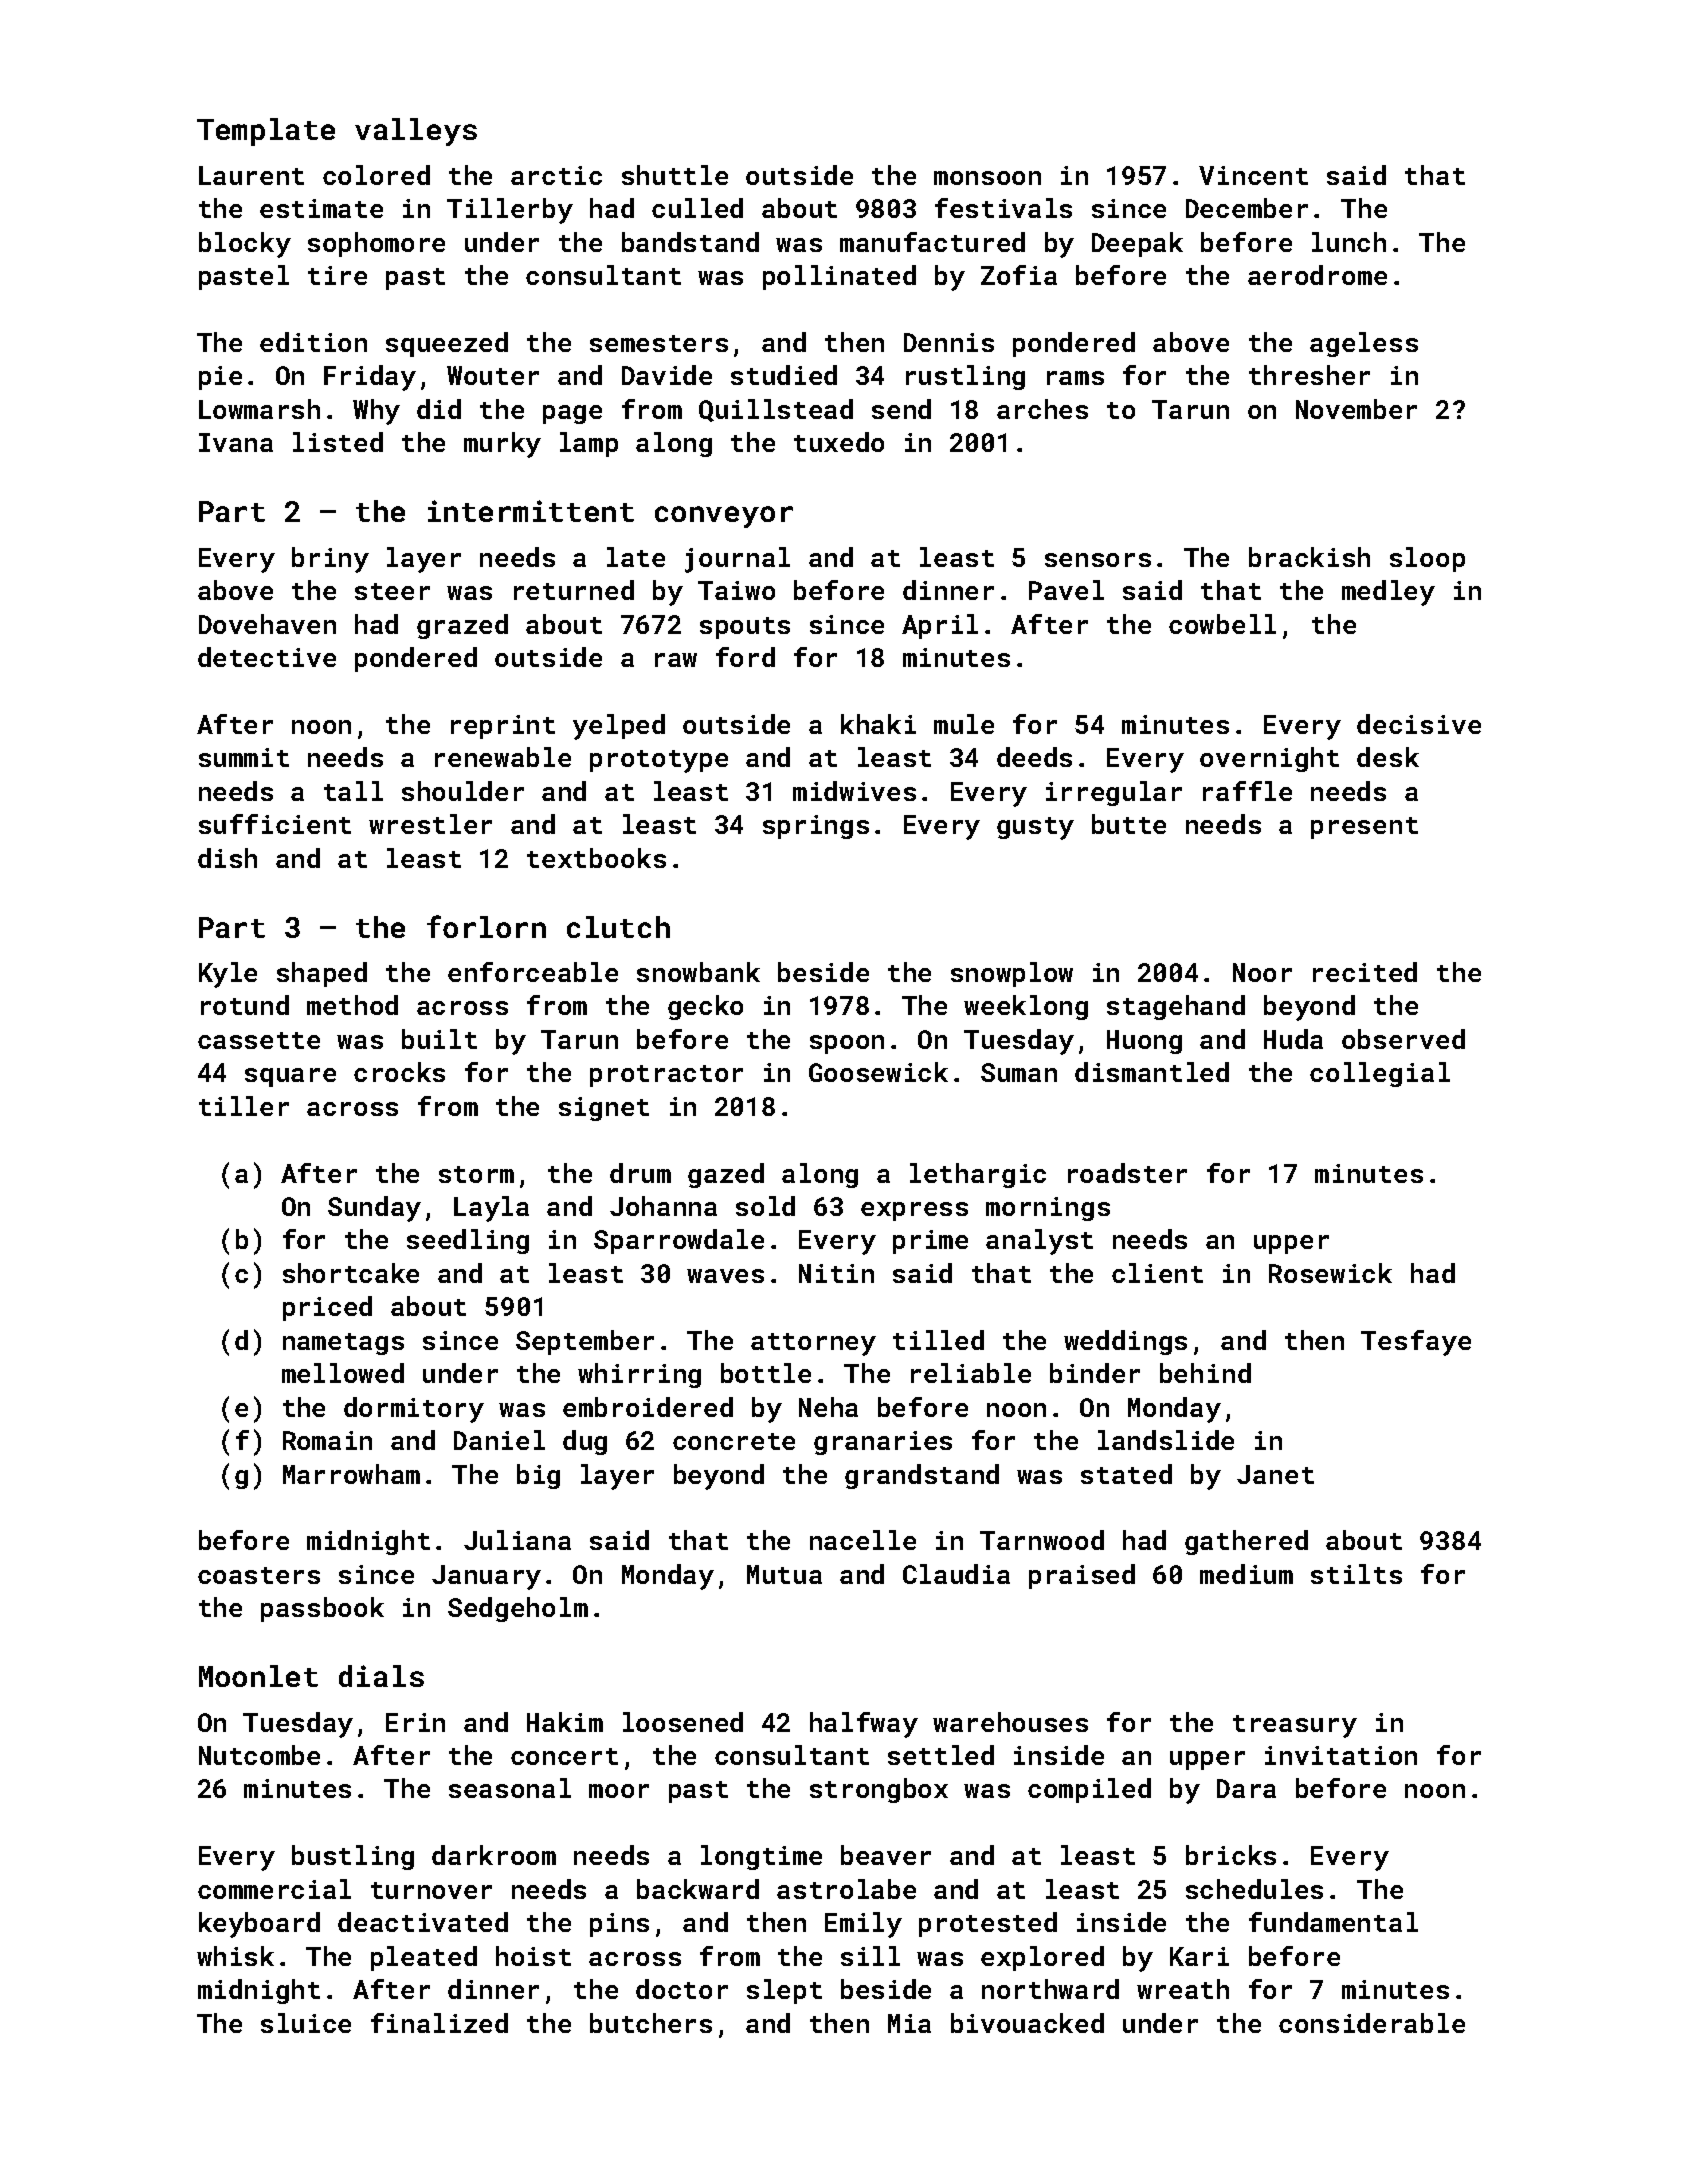 This screenshot has height=2178, width=1683. Describe the element at coordinates (1027, 2023) in the screenshot. I see `bivouacked` at that location.
